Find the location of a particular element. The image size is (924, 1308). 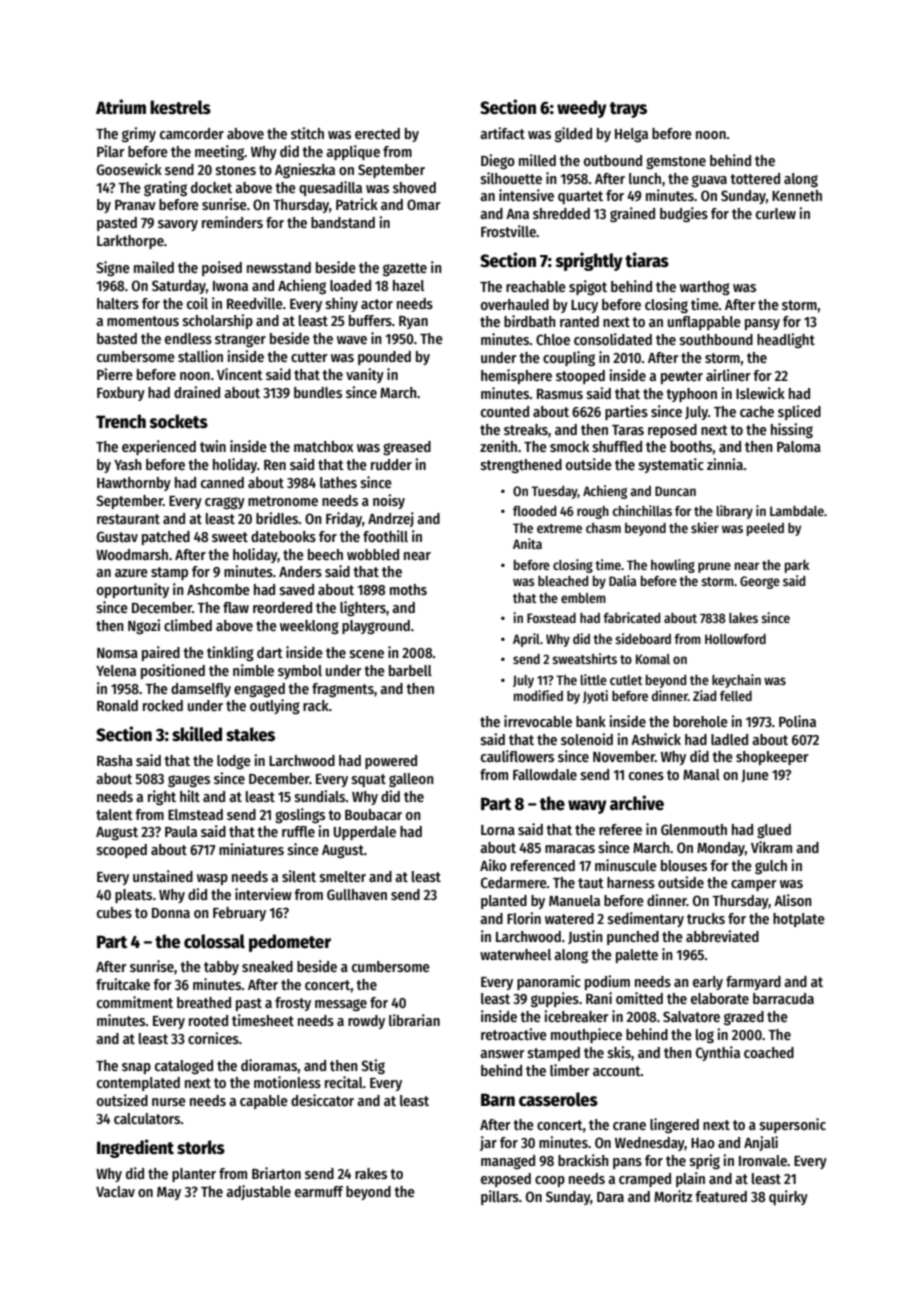

trays is located at coordinates (628, 110).
